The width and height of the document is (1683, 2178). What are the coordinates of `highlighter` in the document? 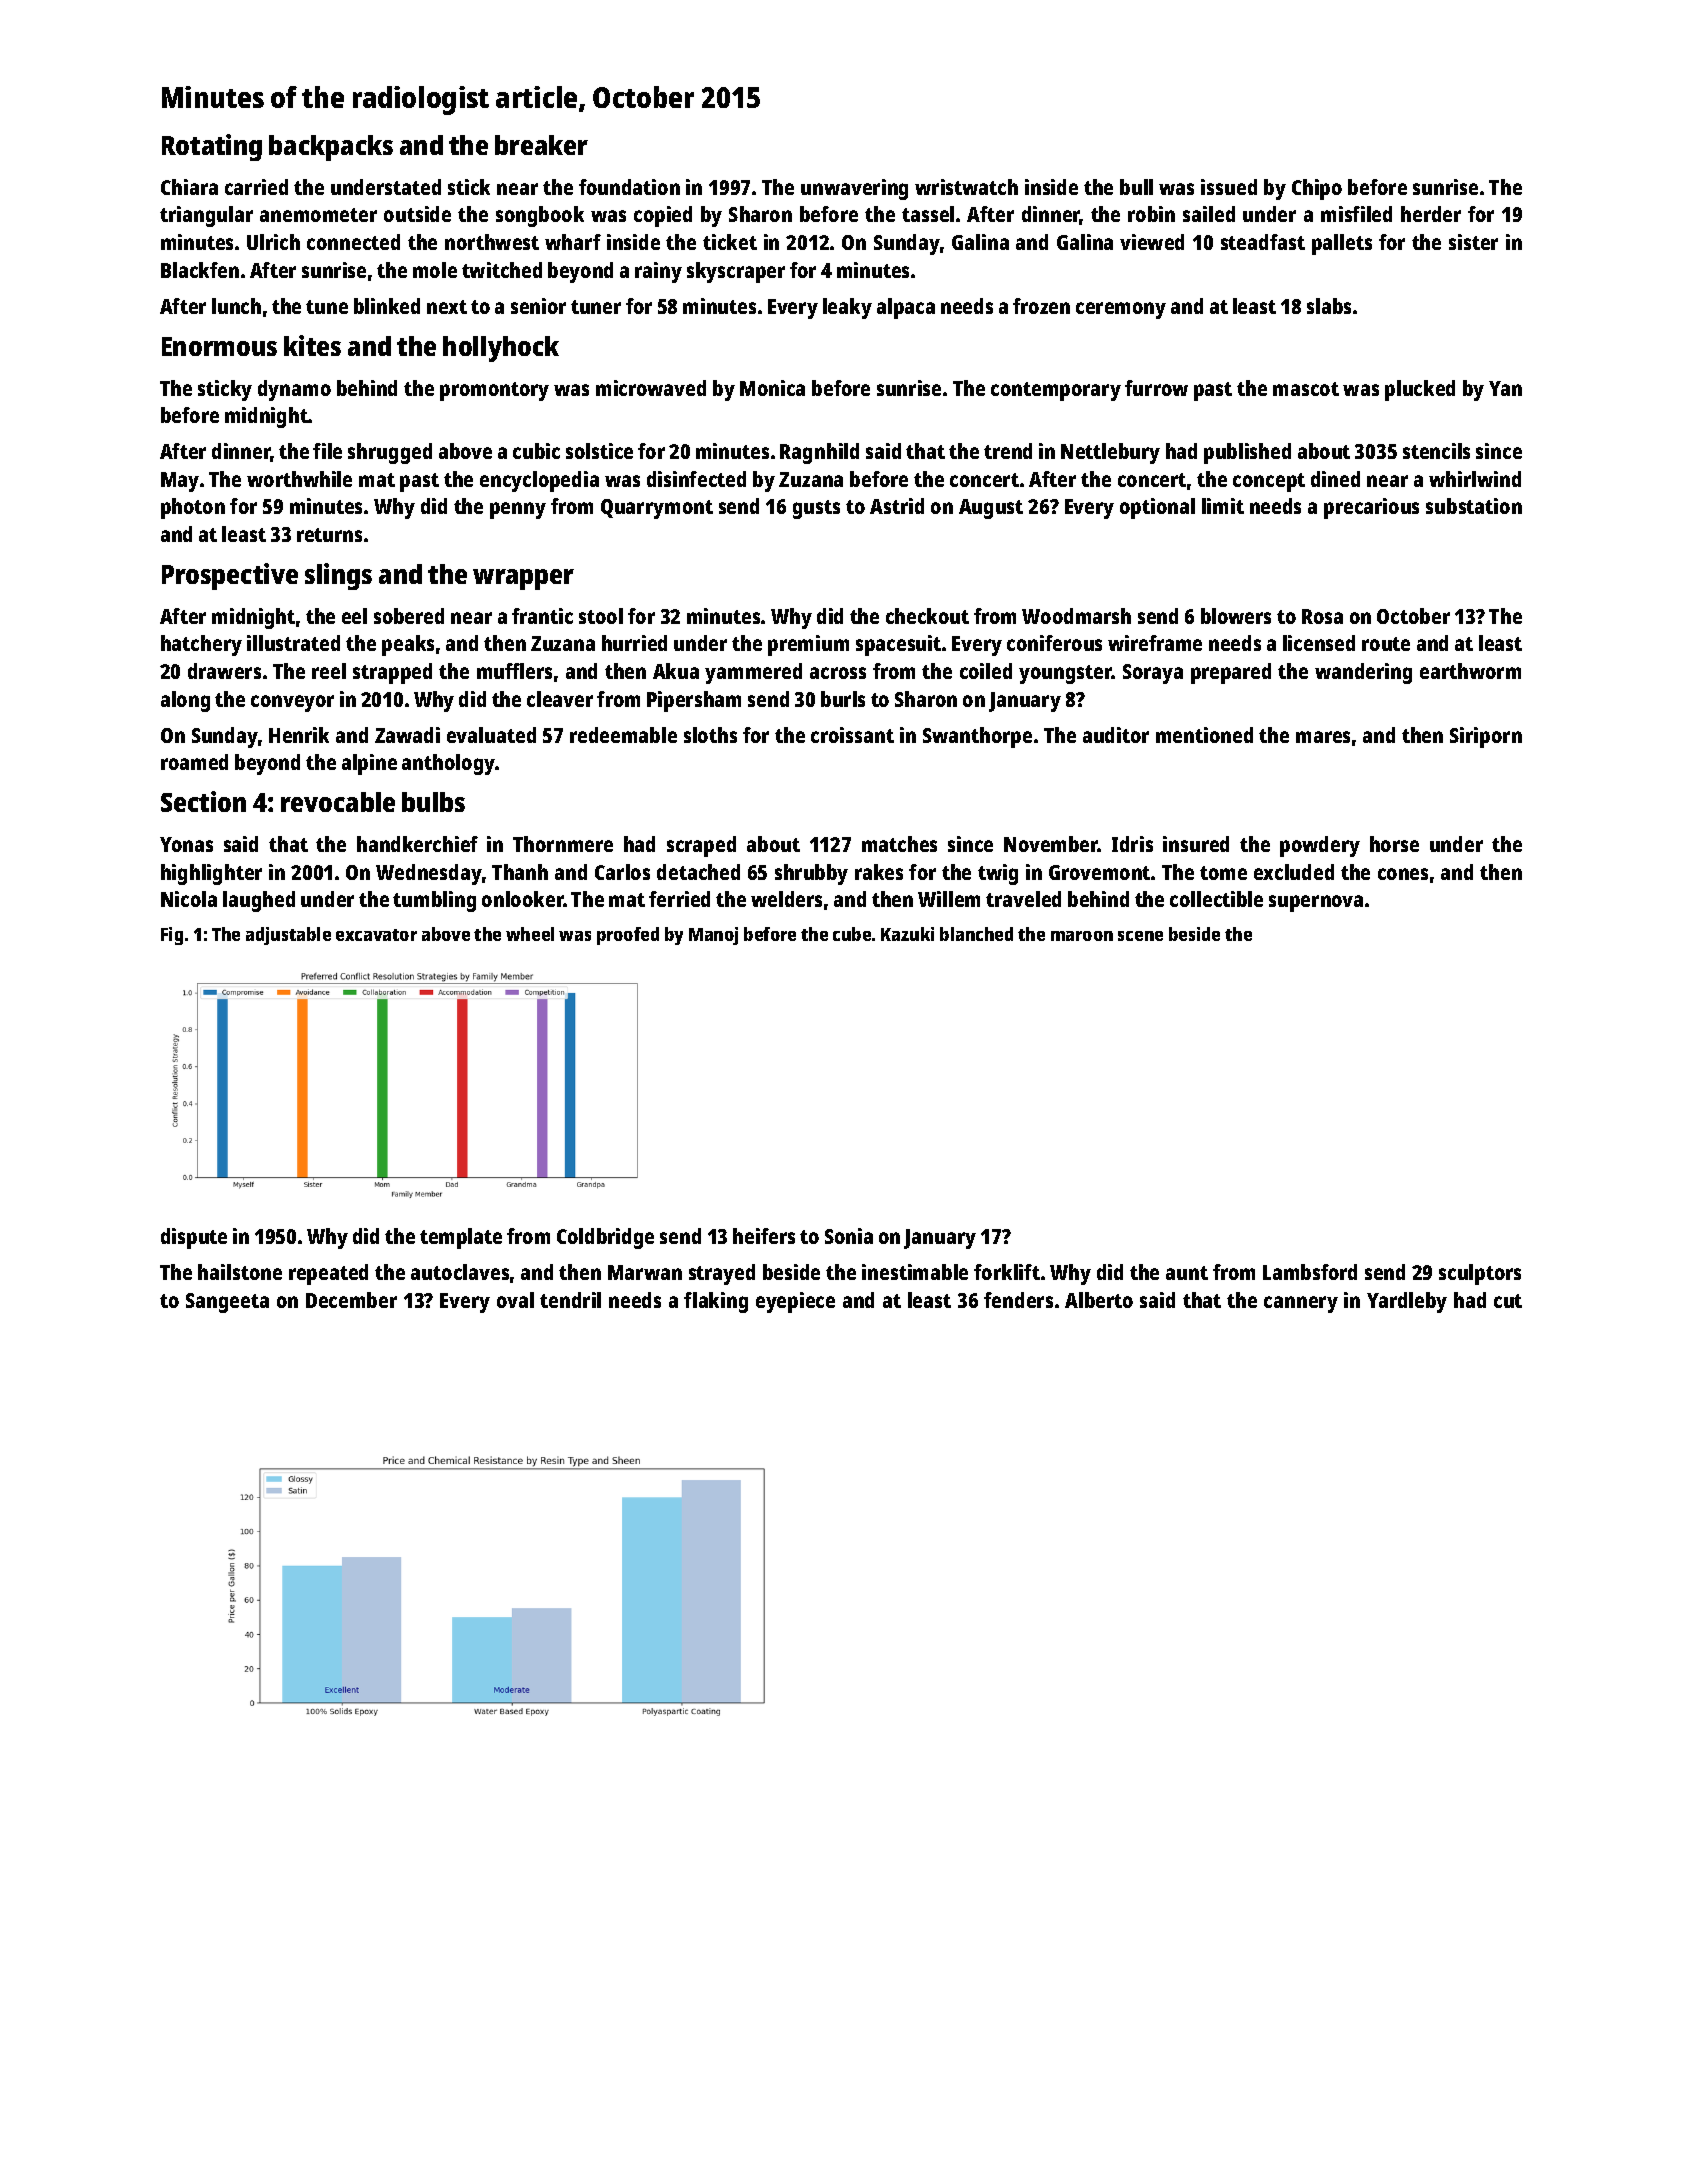 It's located at (211, 874).
